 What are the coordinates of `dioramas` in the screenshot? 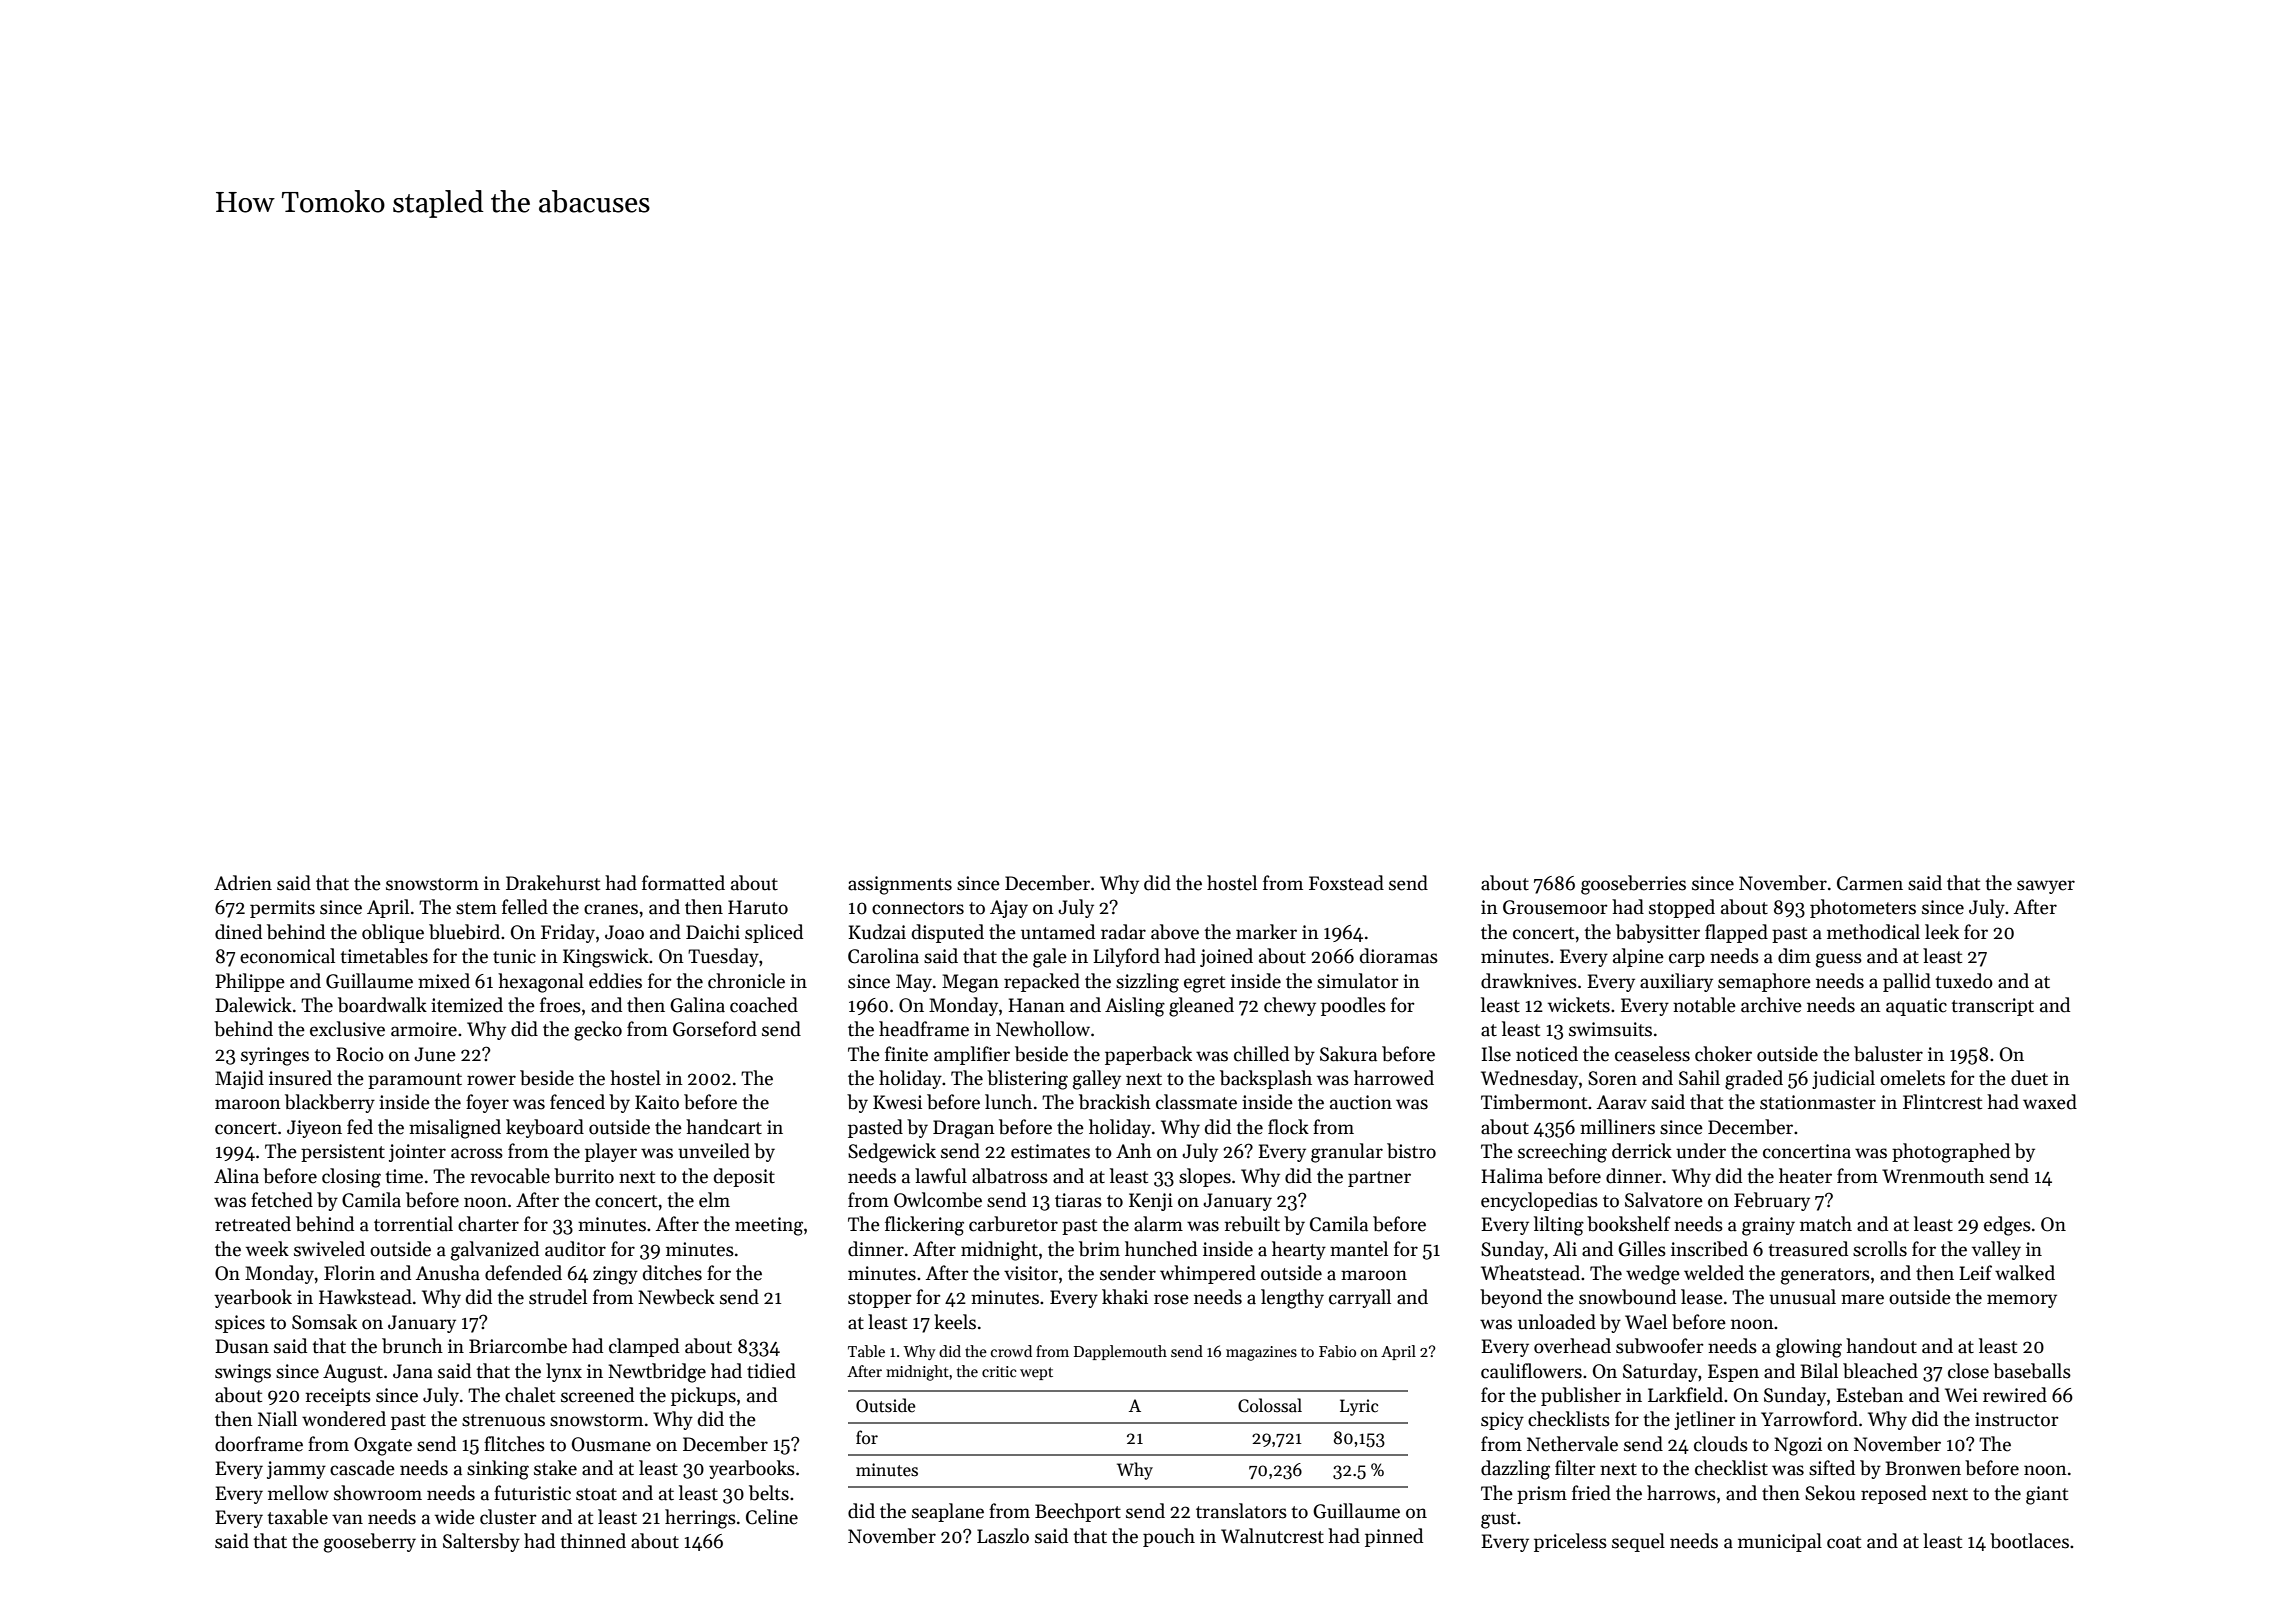 It's located at (1399, 956).
